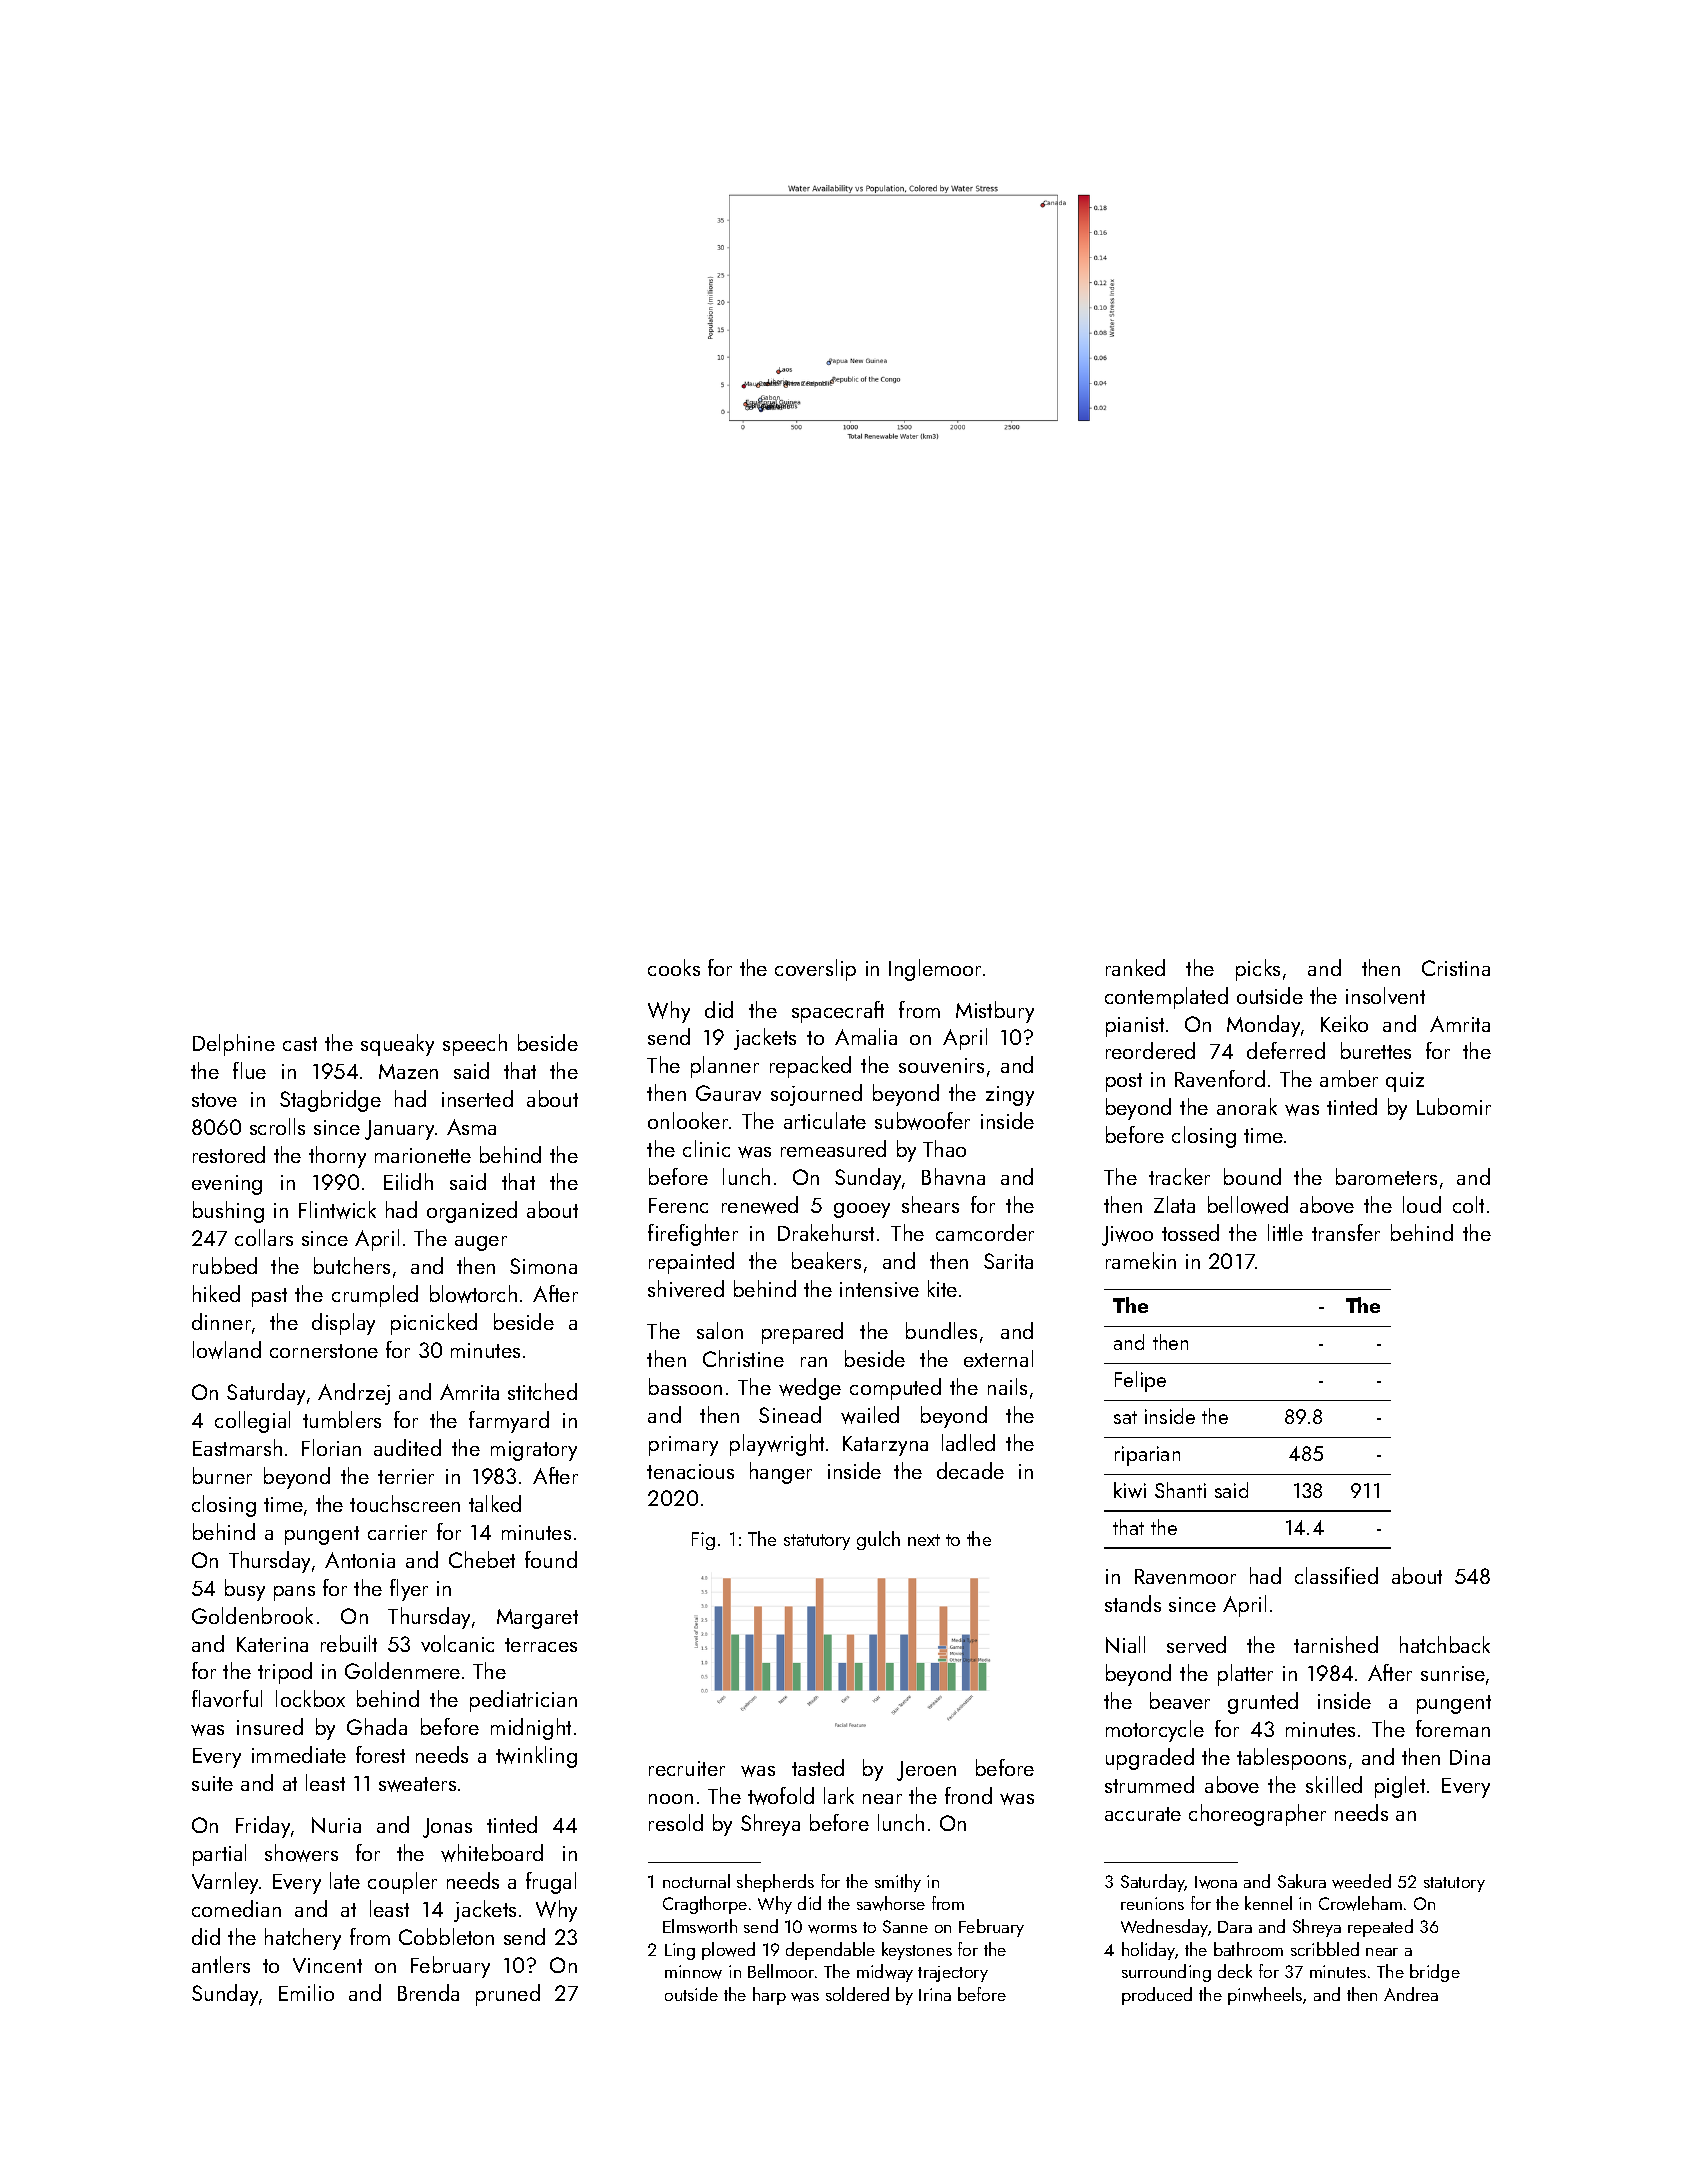 The image size is (1683, 2178). What do you see at coordinates (1152, 1903) in the image?
I see `reunions` at bounding box center [1152, 1903].
